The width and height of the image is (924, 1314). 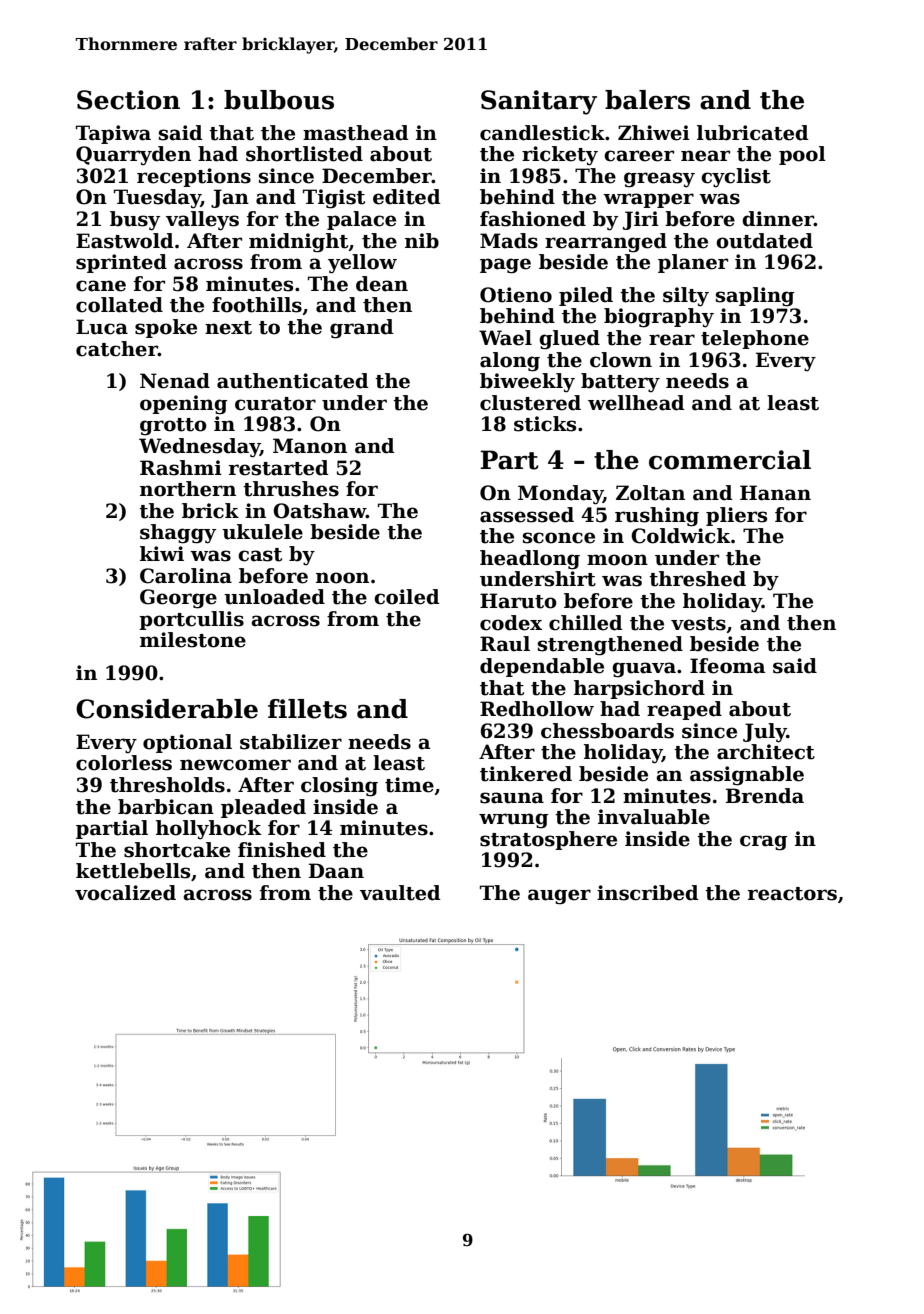 What do you see at coordinates (654, 817) in the image?
I see `invaluable` at bounding box center [654, 817].
